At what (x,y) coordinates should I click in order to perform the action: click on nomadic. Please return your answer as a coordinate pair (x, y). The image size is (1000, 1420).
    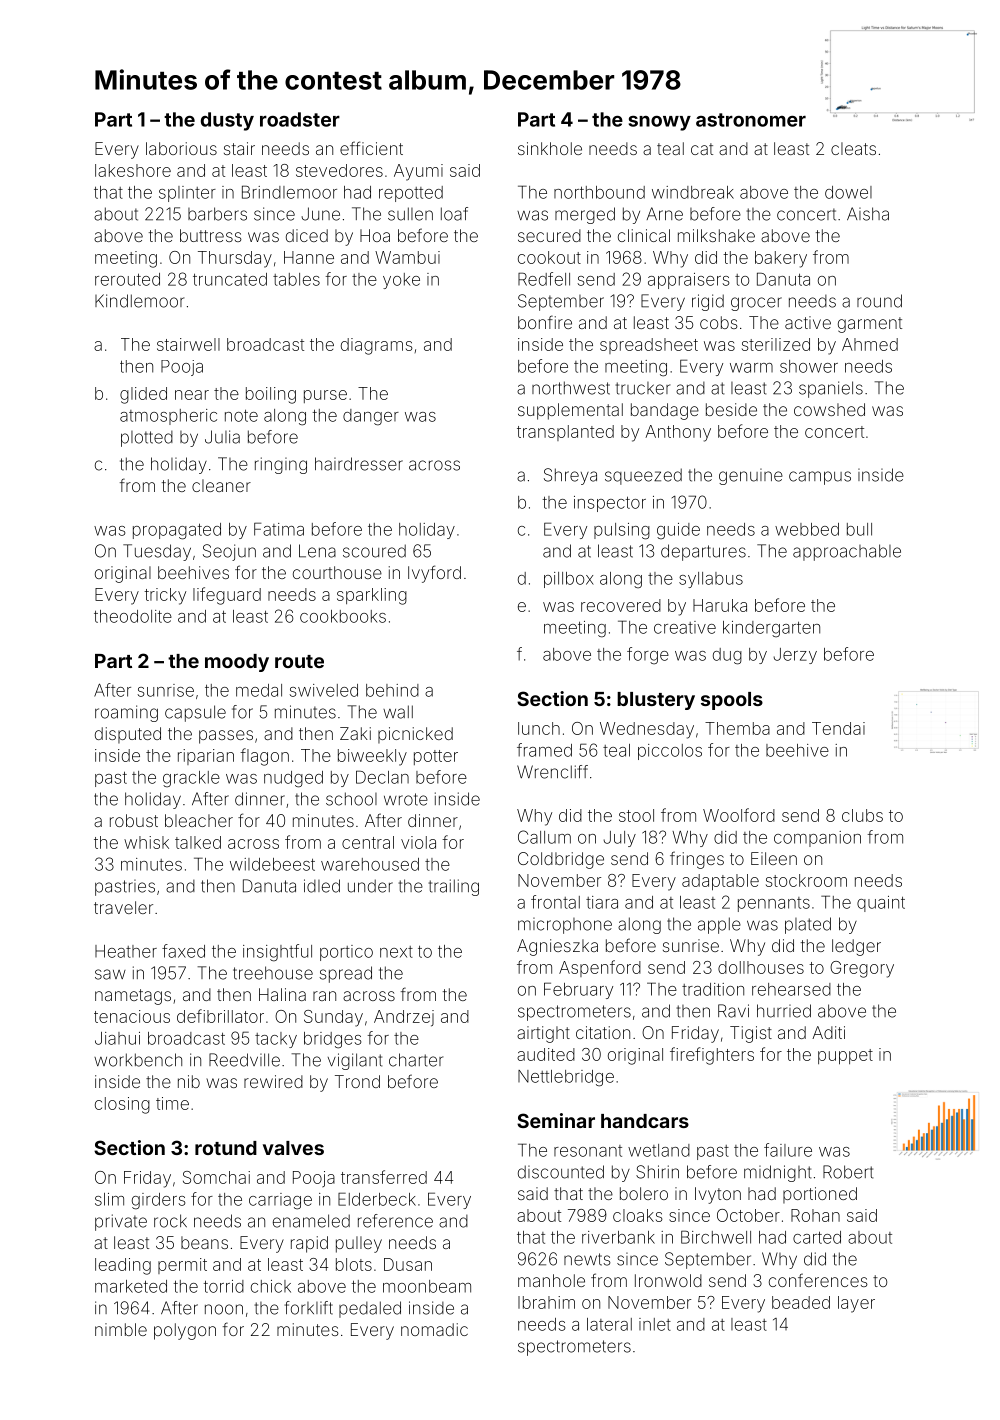
    Looking at the image, I should click on (434, 1329).
